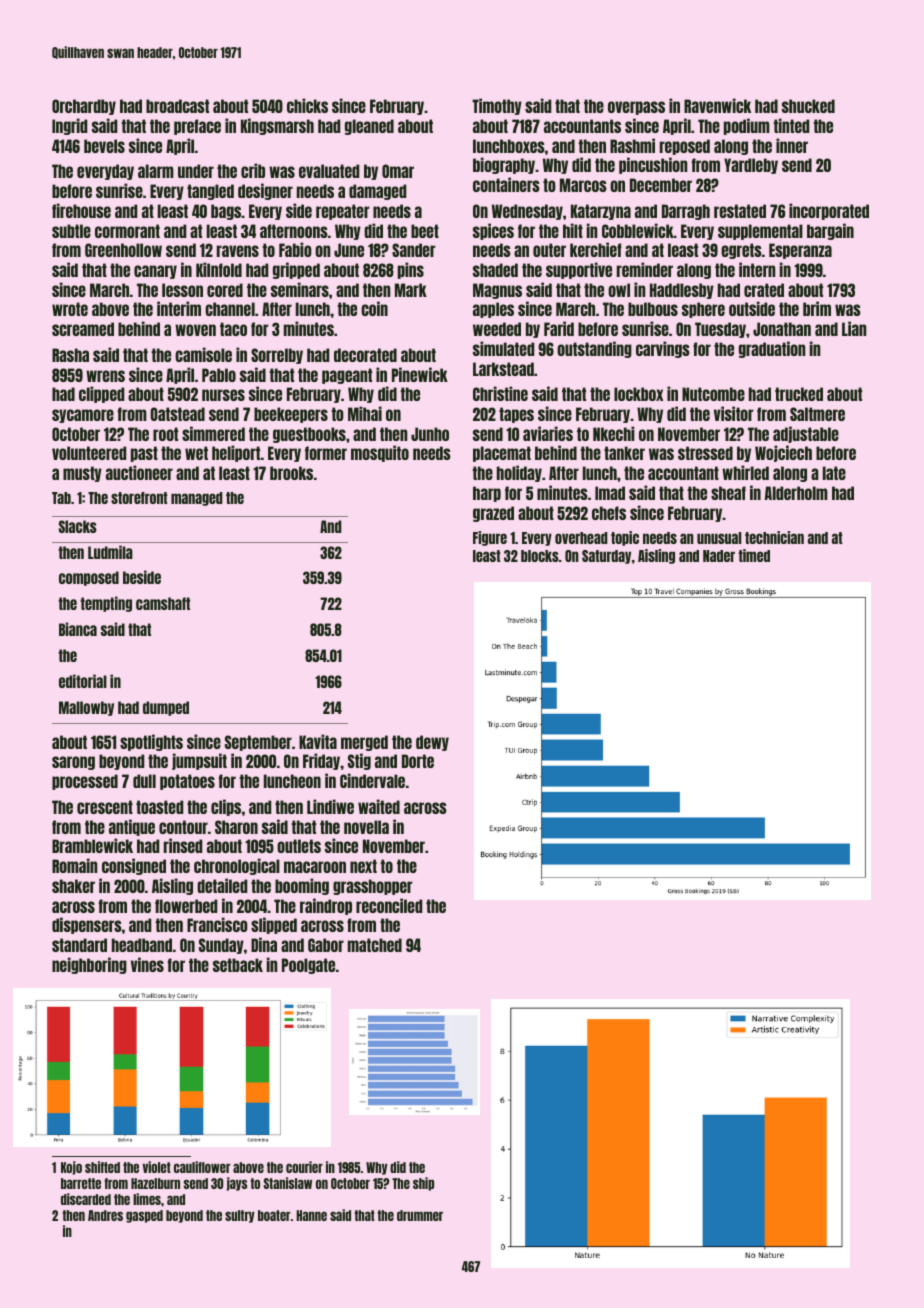 Image resolution: width=924 pixels, height=1308 pixels. Describe the element at coordinates (307, 105) in the screenshot. I see `chicks` at that location.
